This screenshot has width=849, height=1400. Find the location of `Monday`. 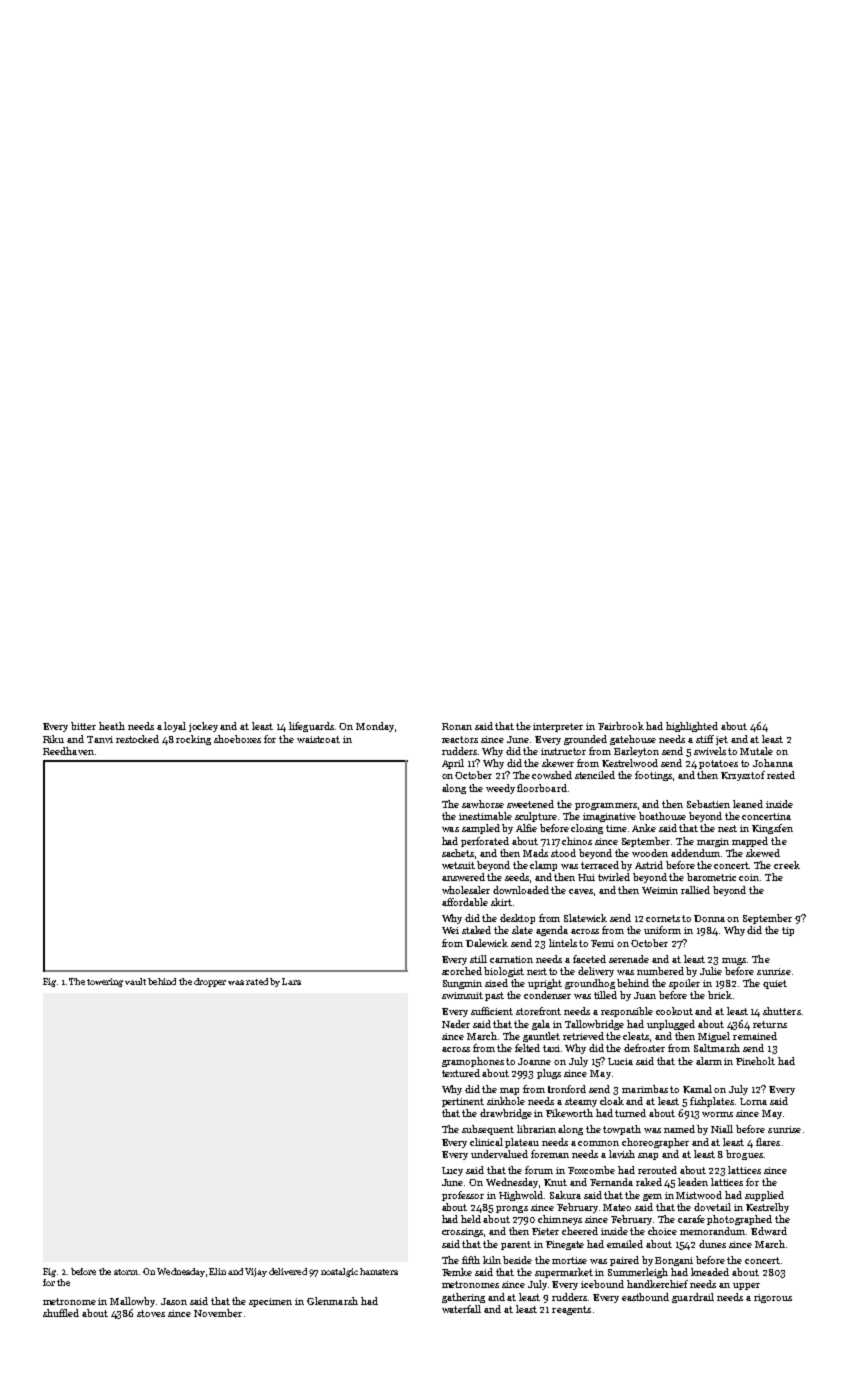

Monday is located at coordinates (375, 727).
